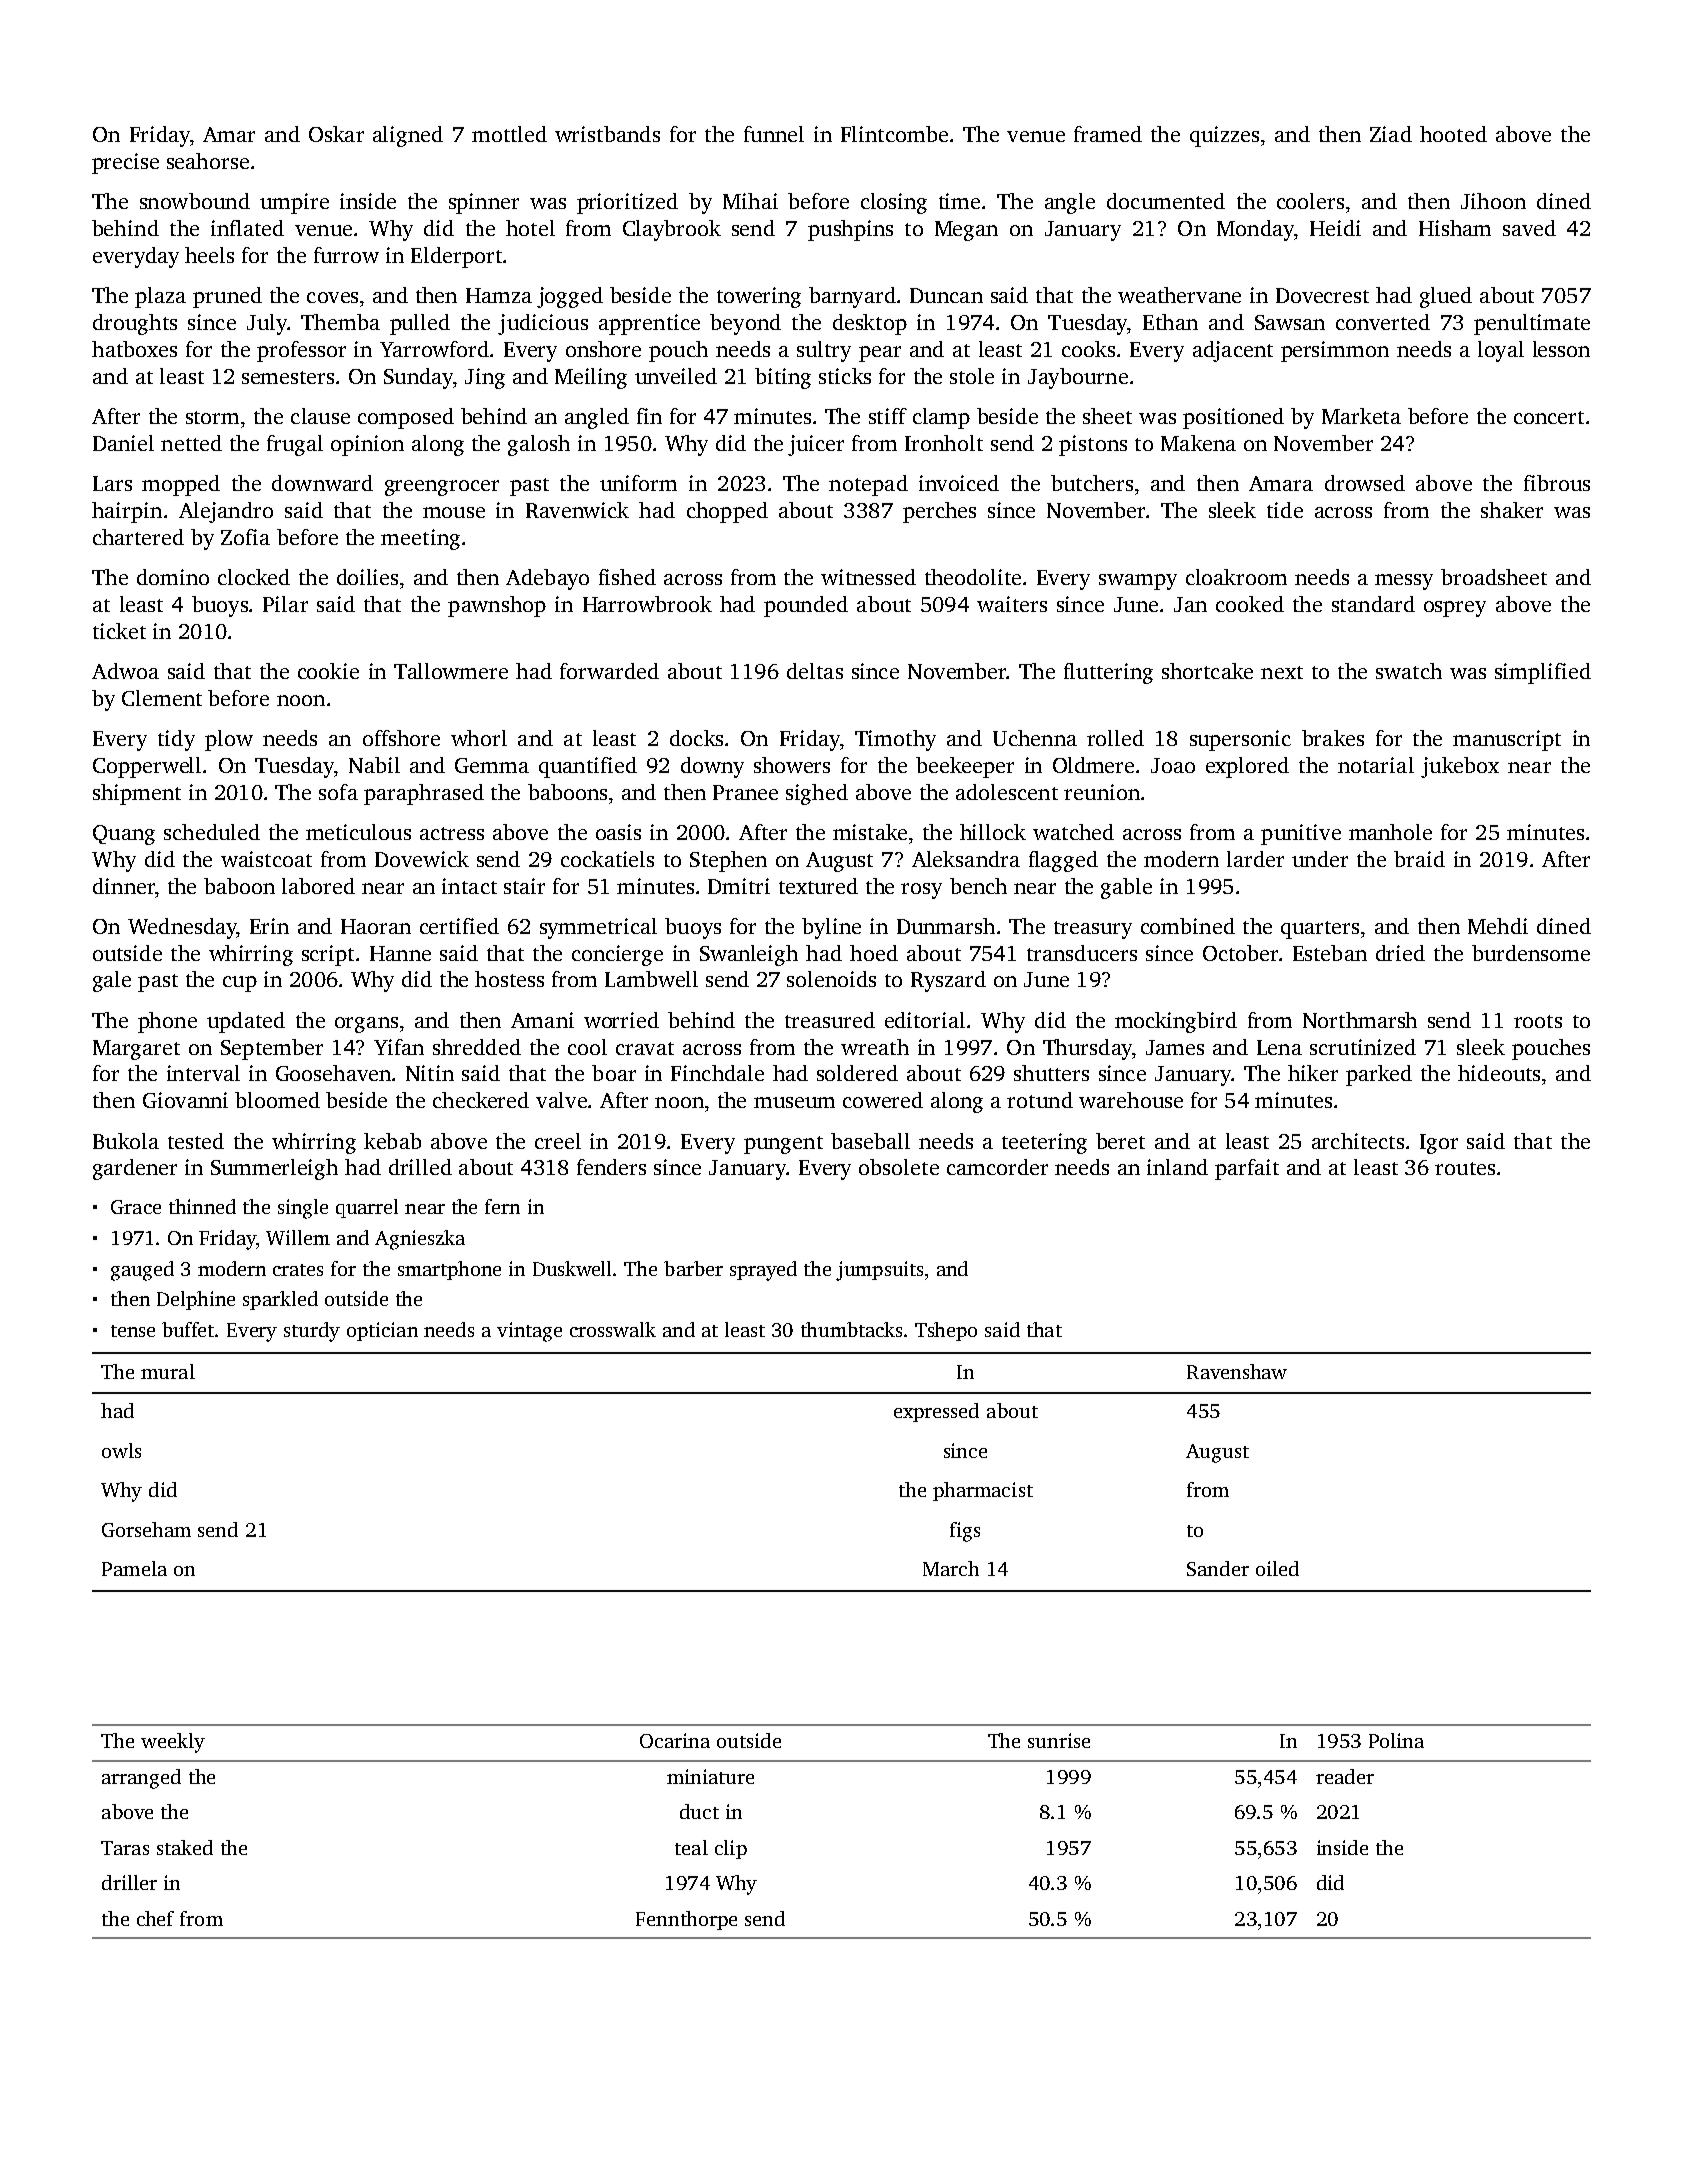  I want to click on supersonic, so click(1240, 740).
